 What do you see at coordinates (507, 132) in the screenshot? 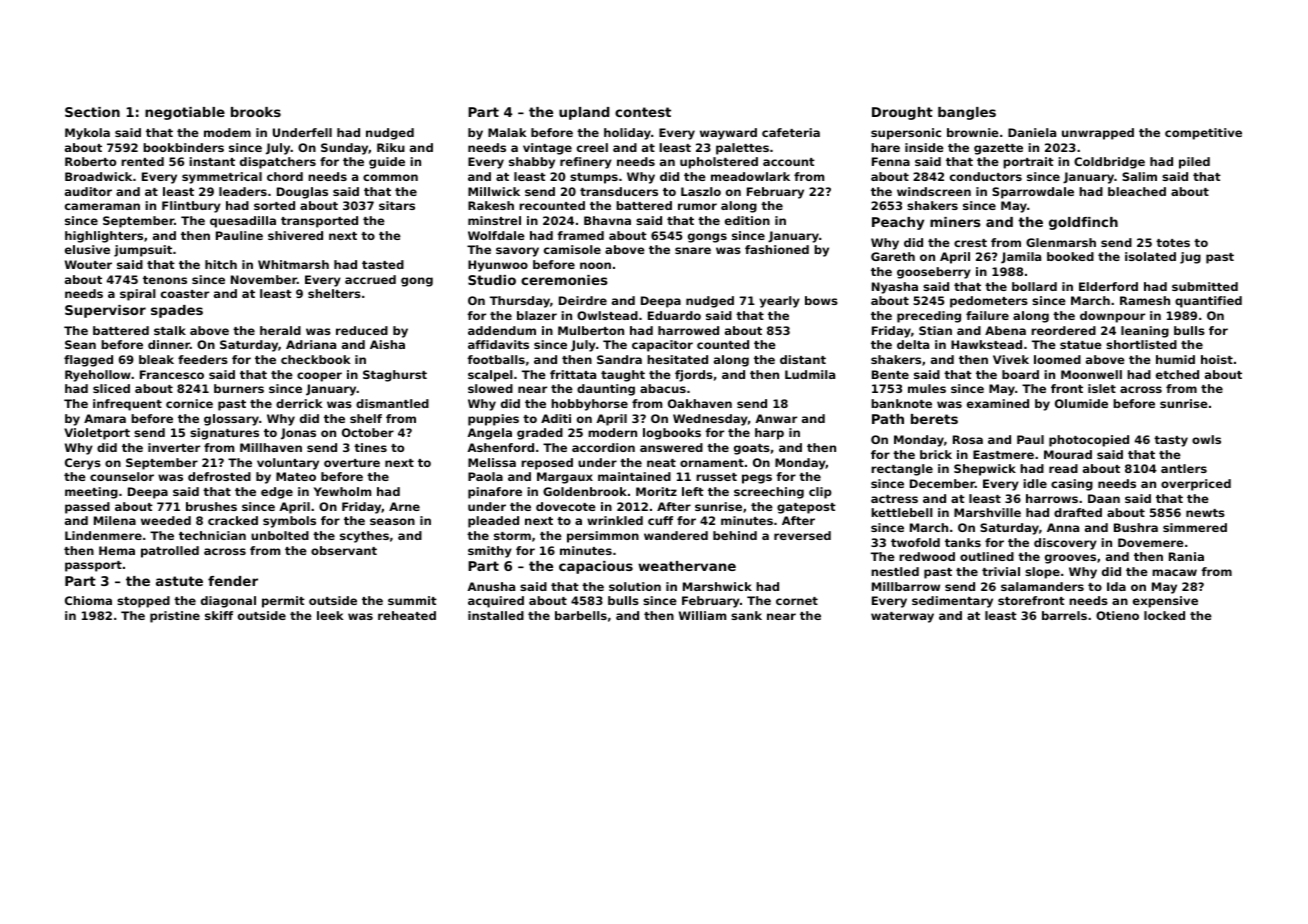
I see `Malak` at bounding box center [507, 132].
